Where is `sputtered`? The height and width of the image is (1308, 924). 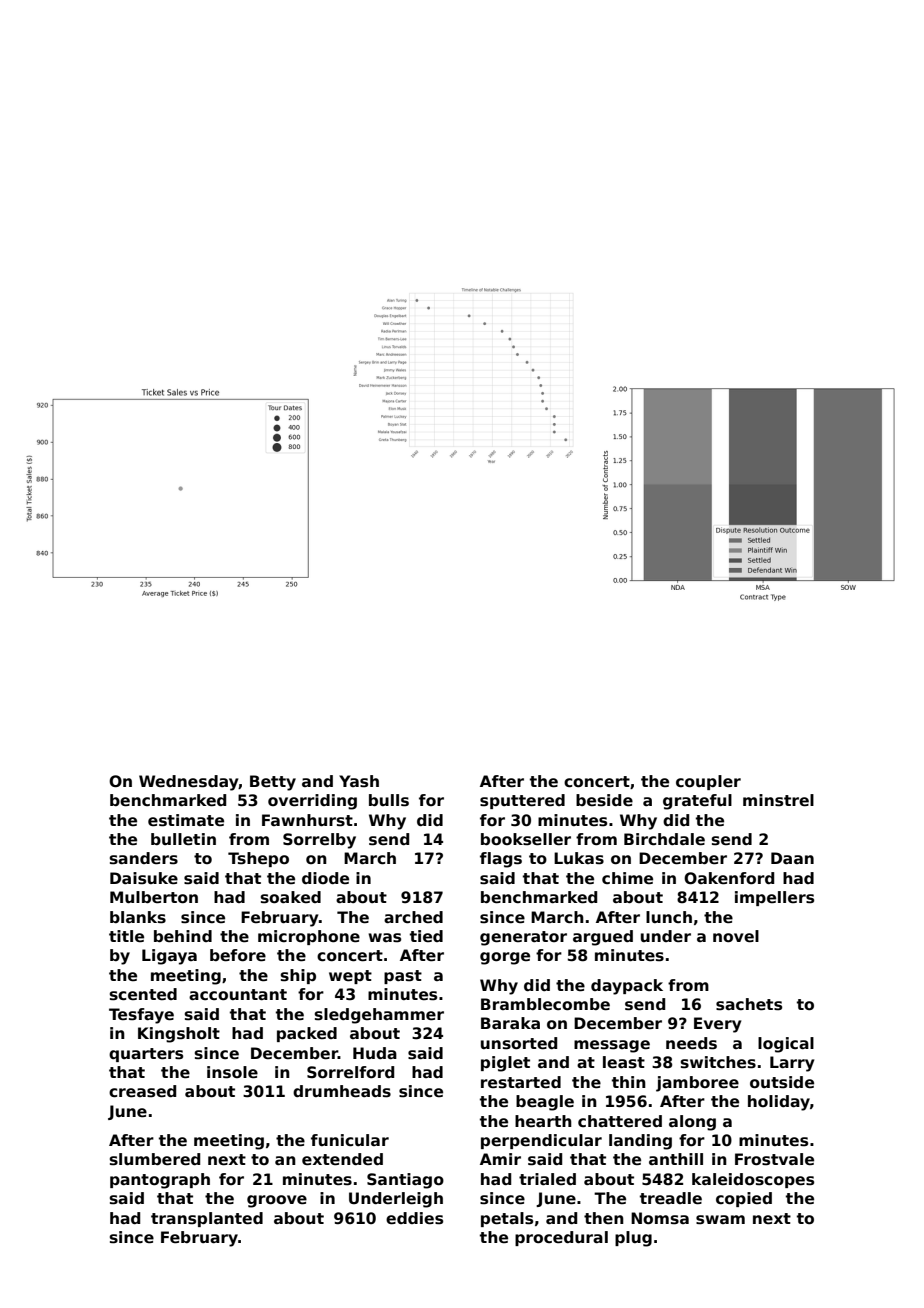
sputtered is located at coordinates (522, 801).
